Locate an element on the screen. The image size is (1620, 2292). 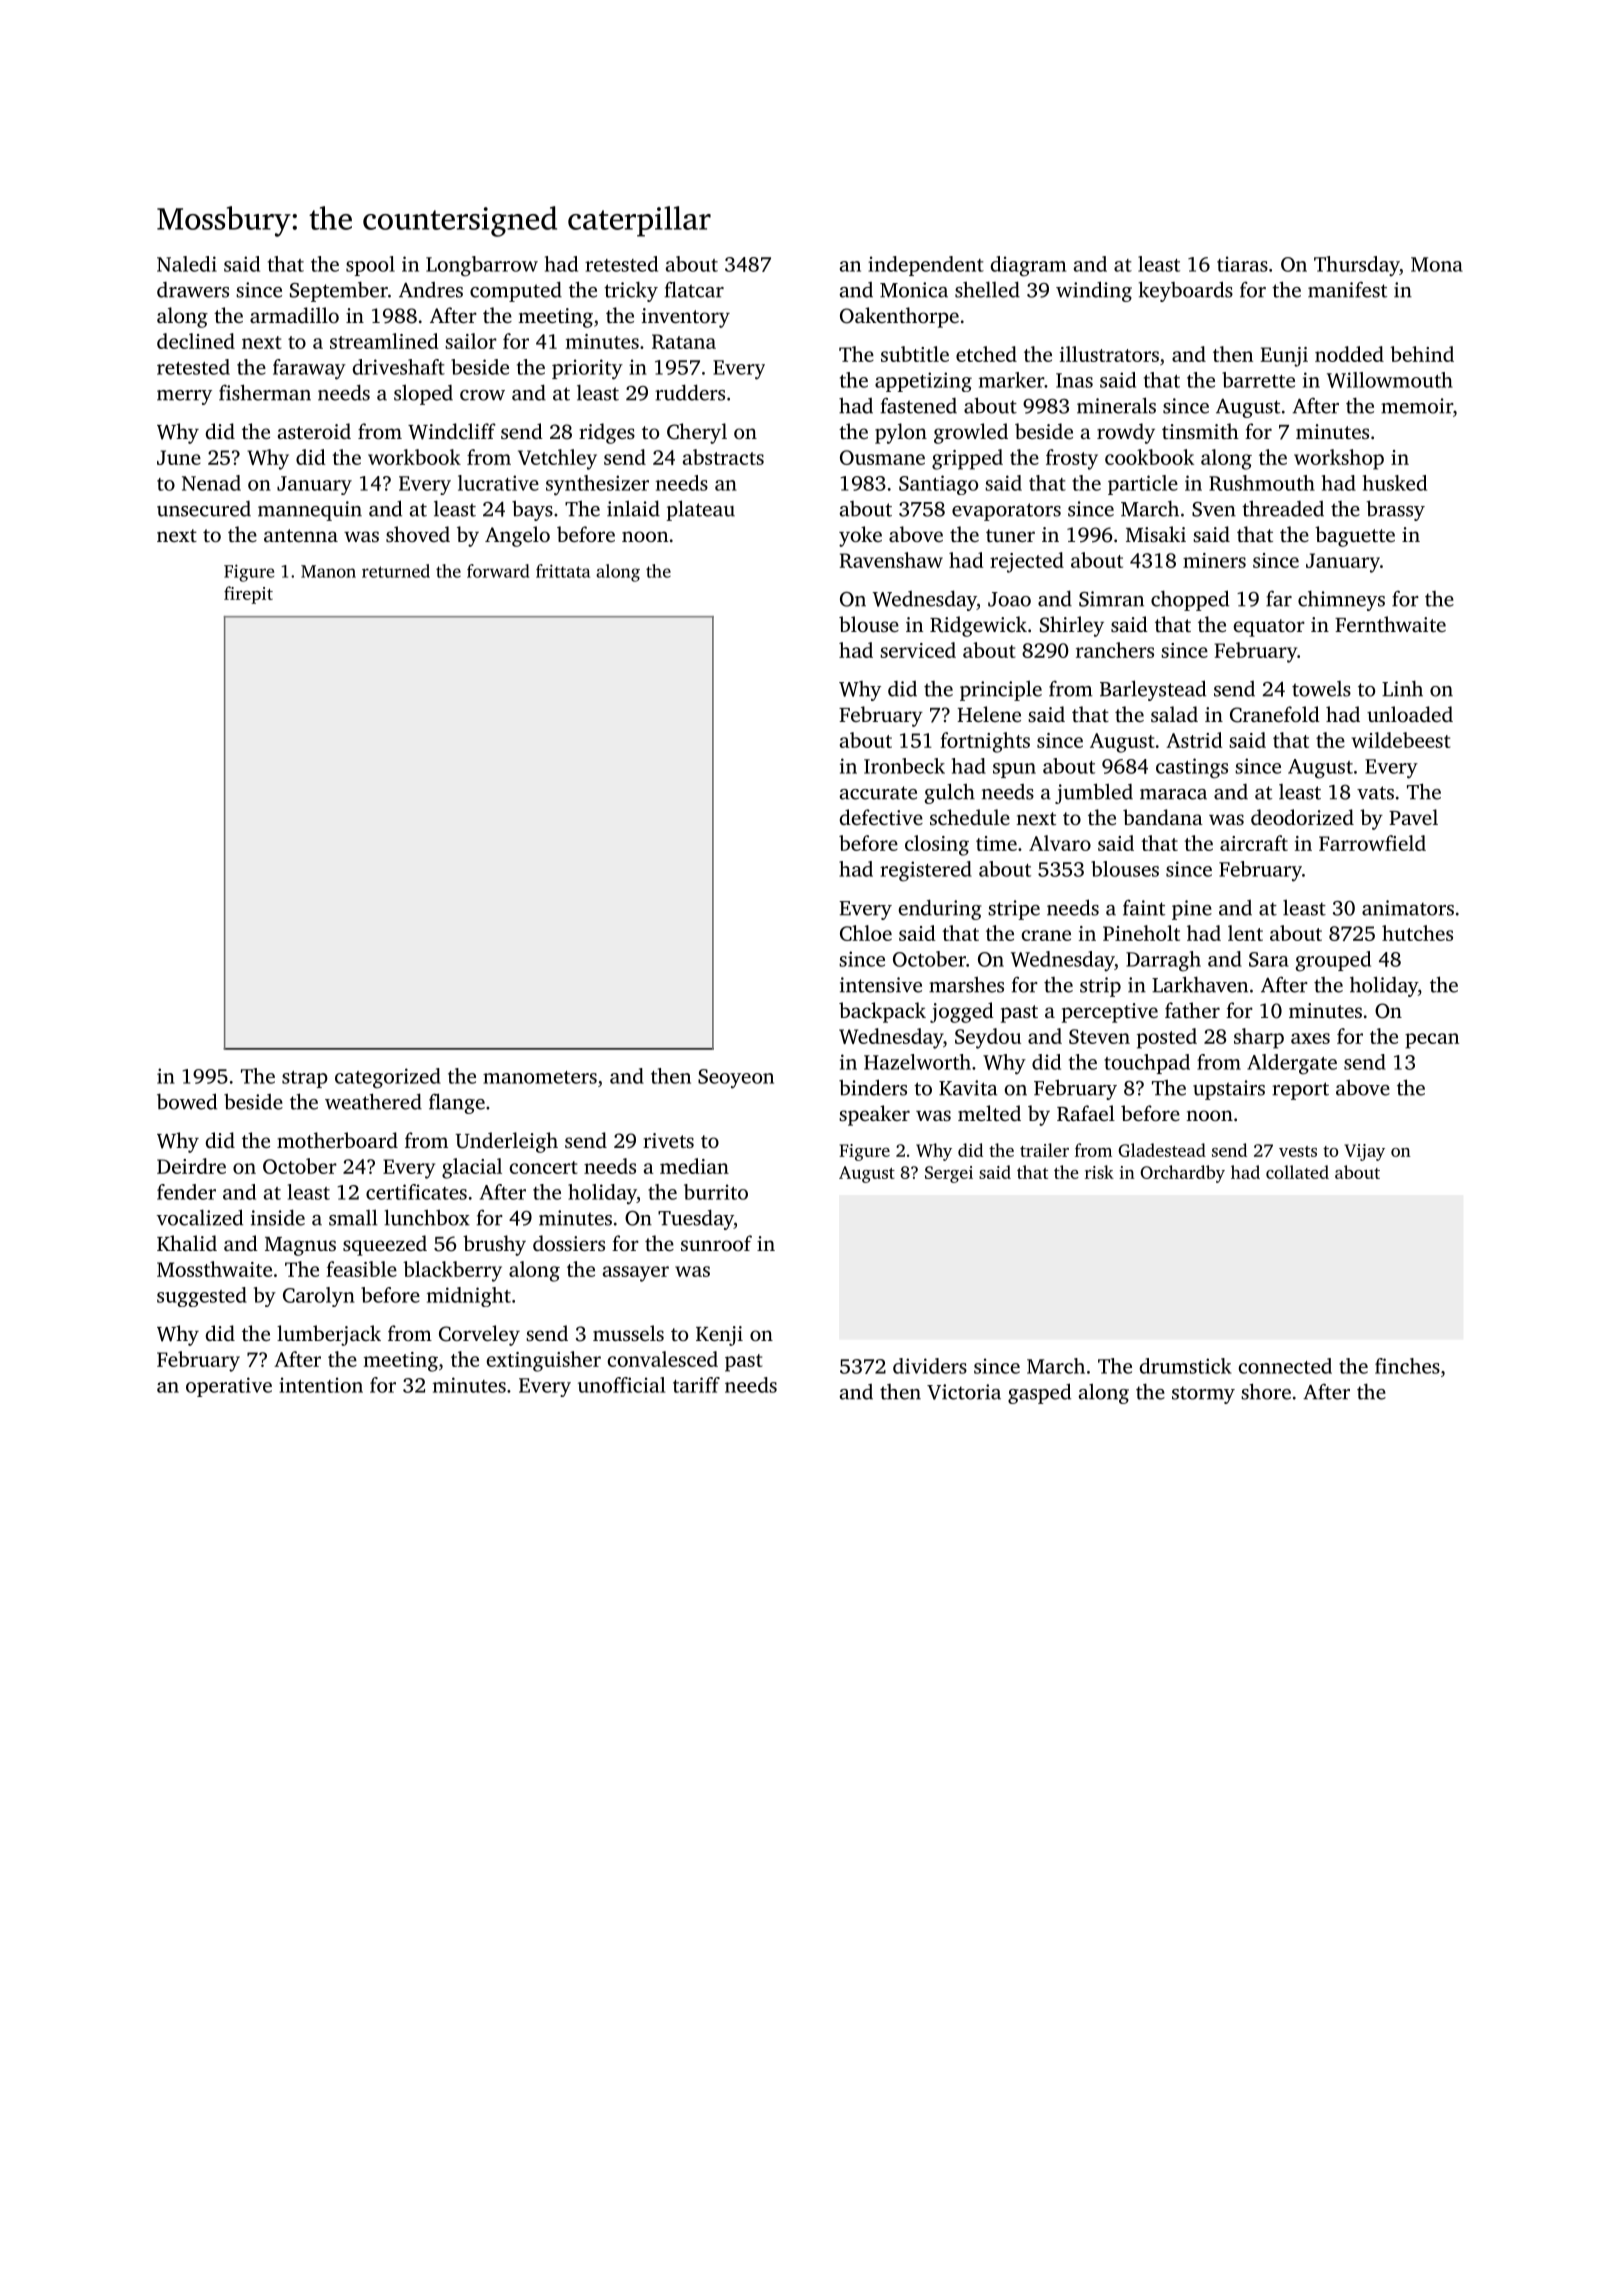
threaded is located at coordinates (1283, 508).
